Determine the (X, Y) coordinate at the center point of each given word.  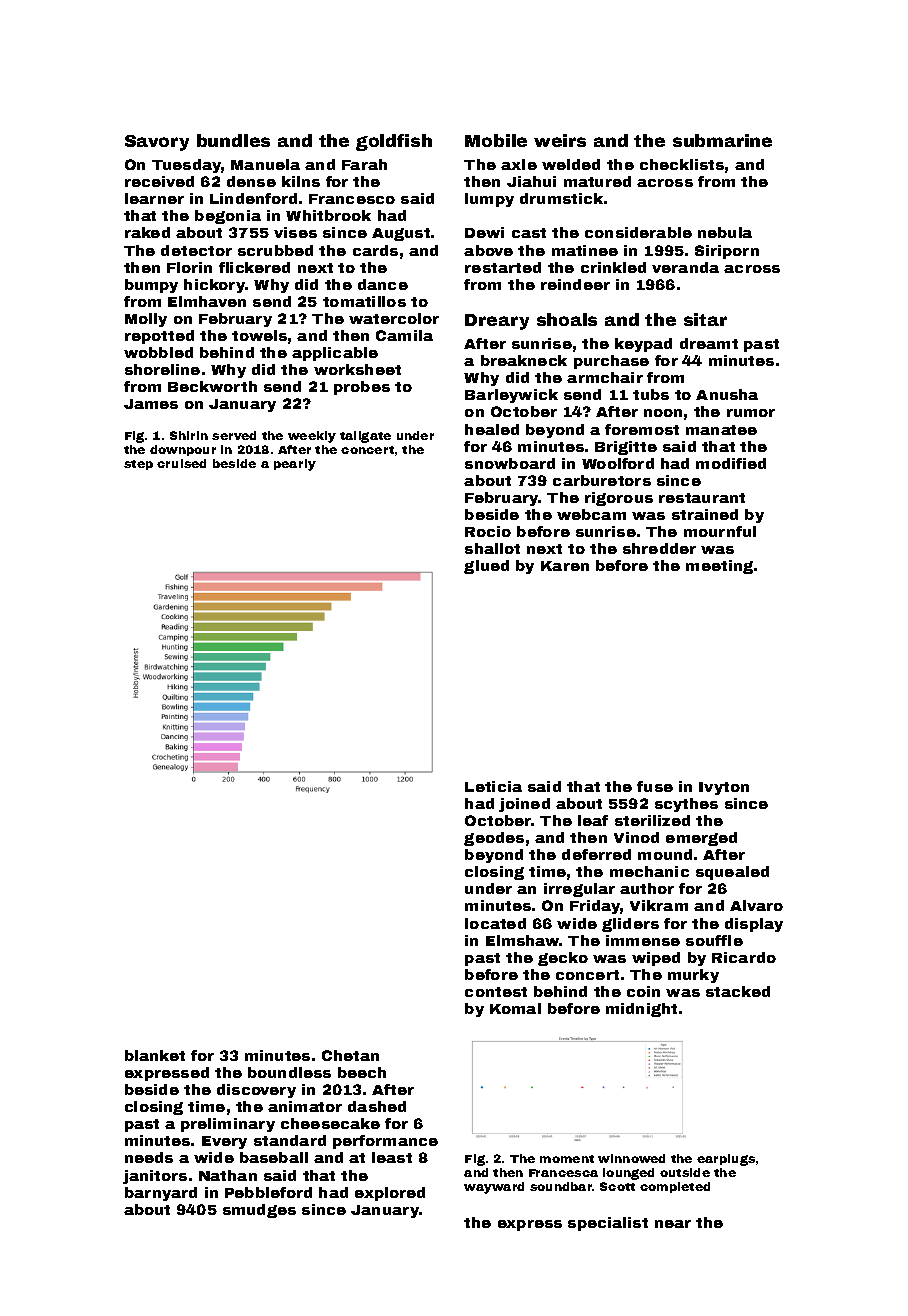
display (754, 925)
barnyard (161, 1194)
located (495, 923)
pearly (295, 465)
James (151, 404)
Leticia (493, 786)
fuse (655, 786)
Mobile (496, 140)
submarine (722, 140)
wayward (494, 1188)
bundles (233, 140)
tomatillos (364, 301)
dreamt (709, 343)
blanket (155, 1055)
